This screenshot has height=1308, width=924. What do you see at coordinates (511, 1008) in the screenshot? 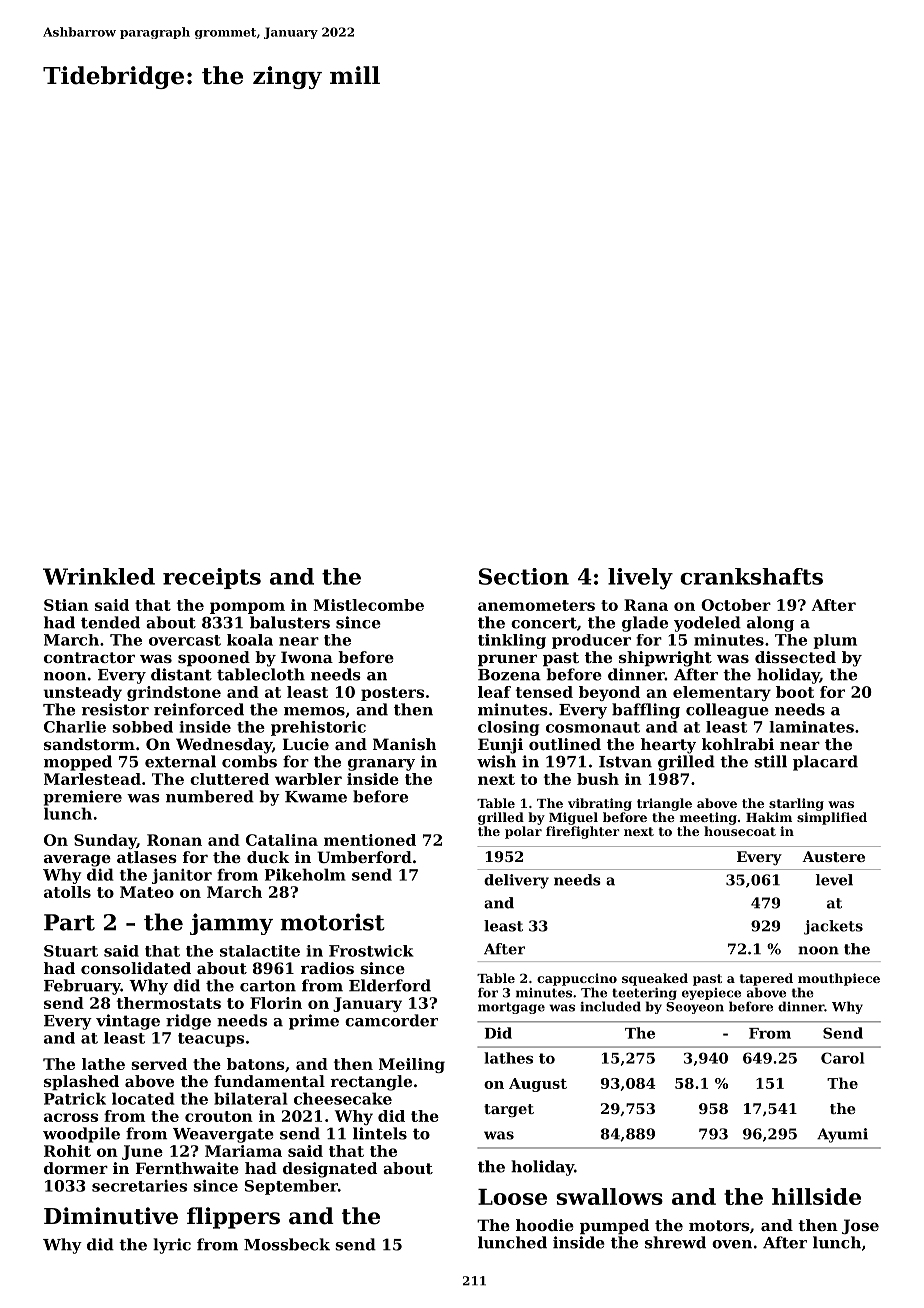
I see `mortgage` at bounding box center [511, 1008].
